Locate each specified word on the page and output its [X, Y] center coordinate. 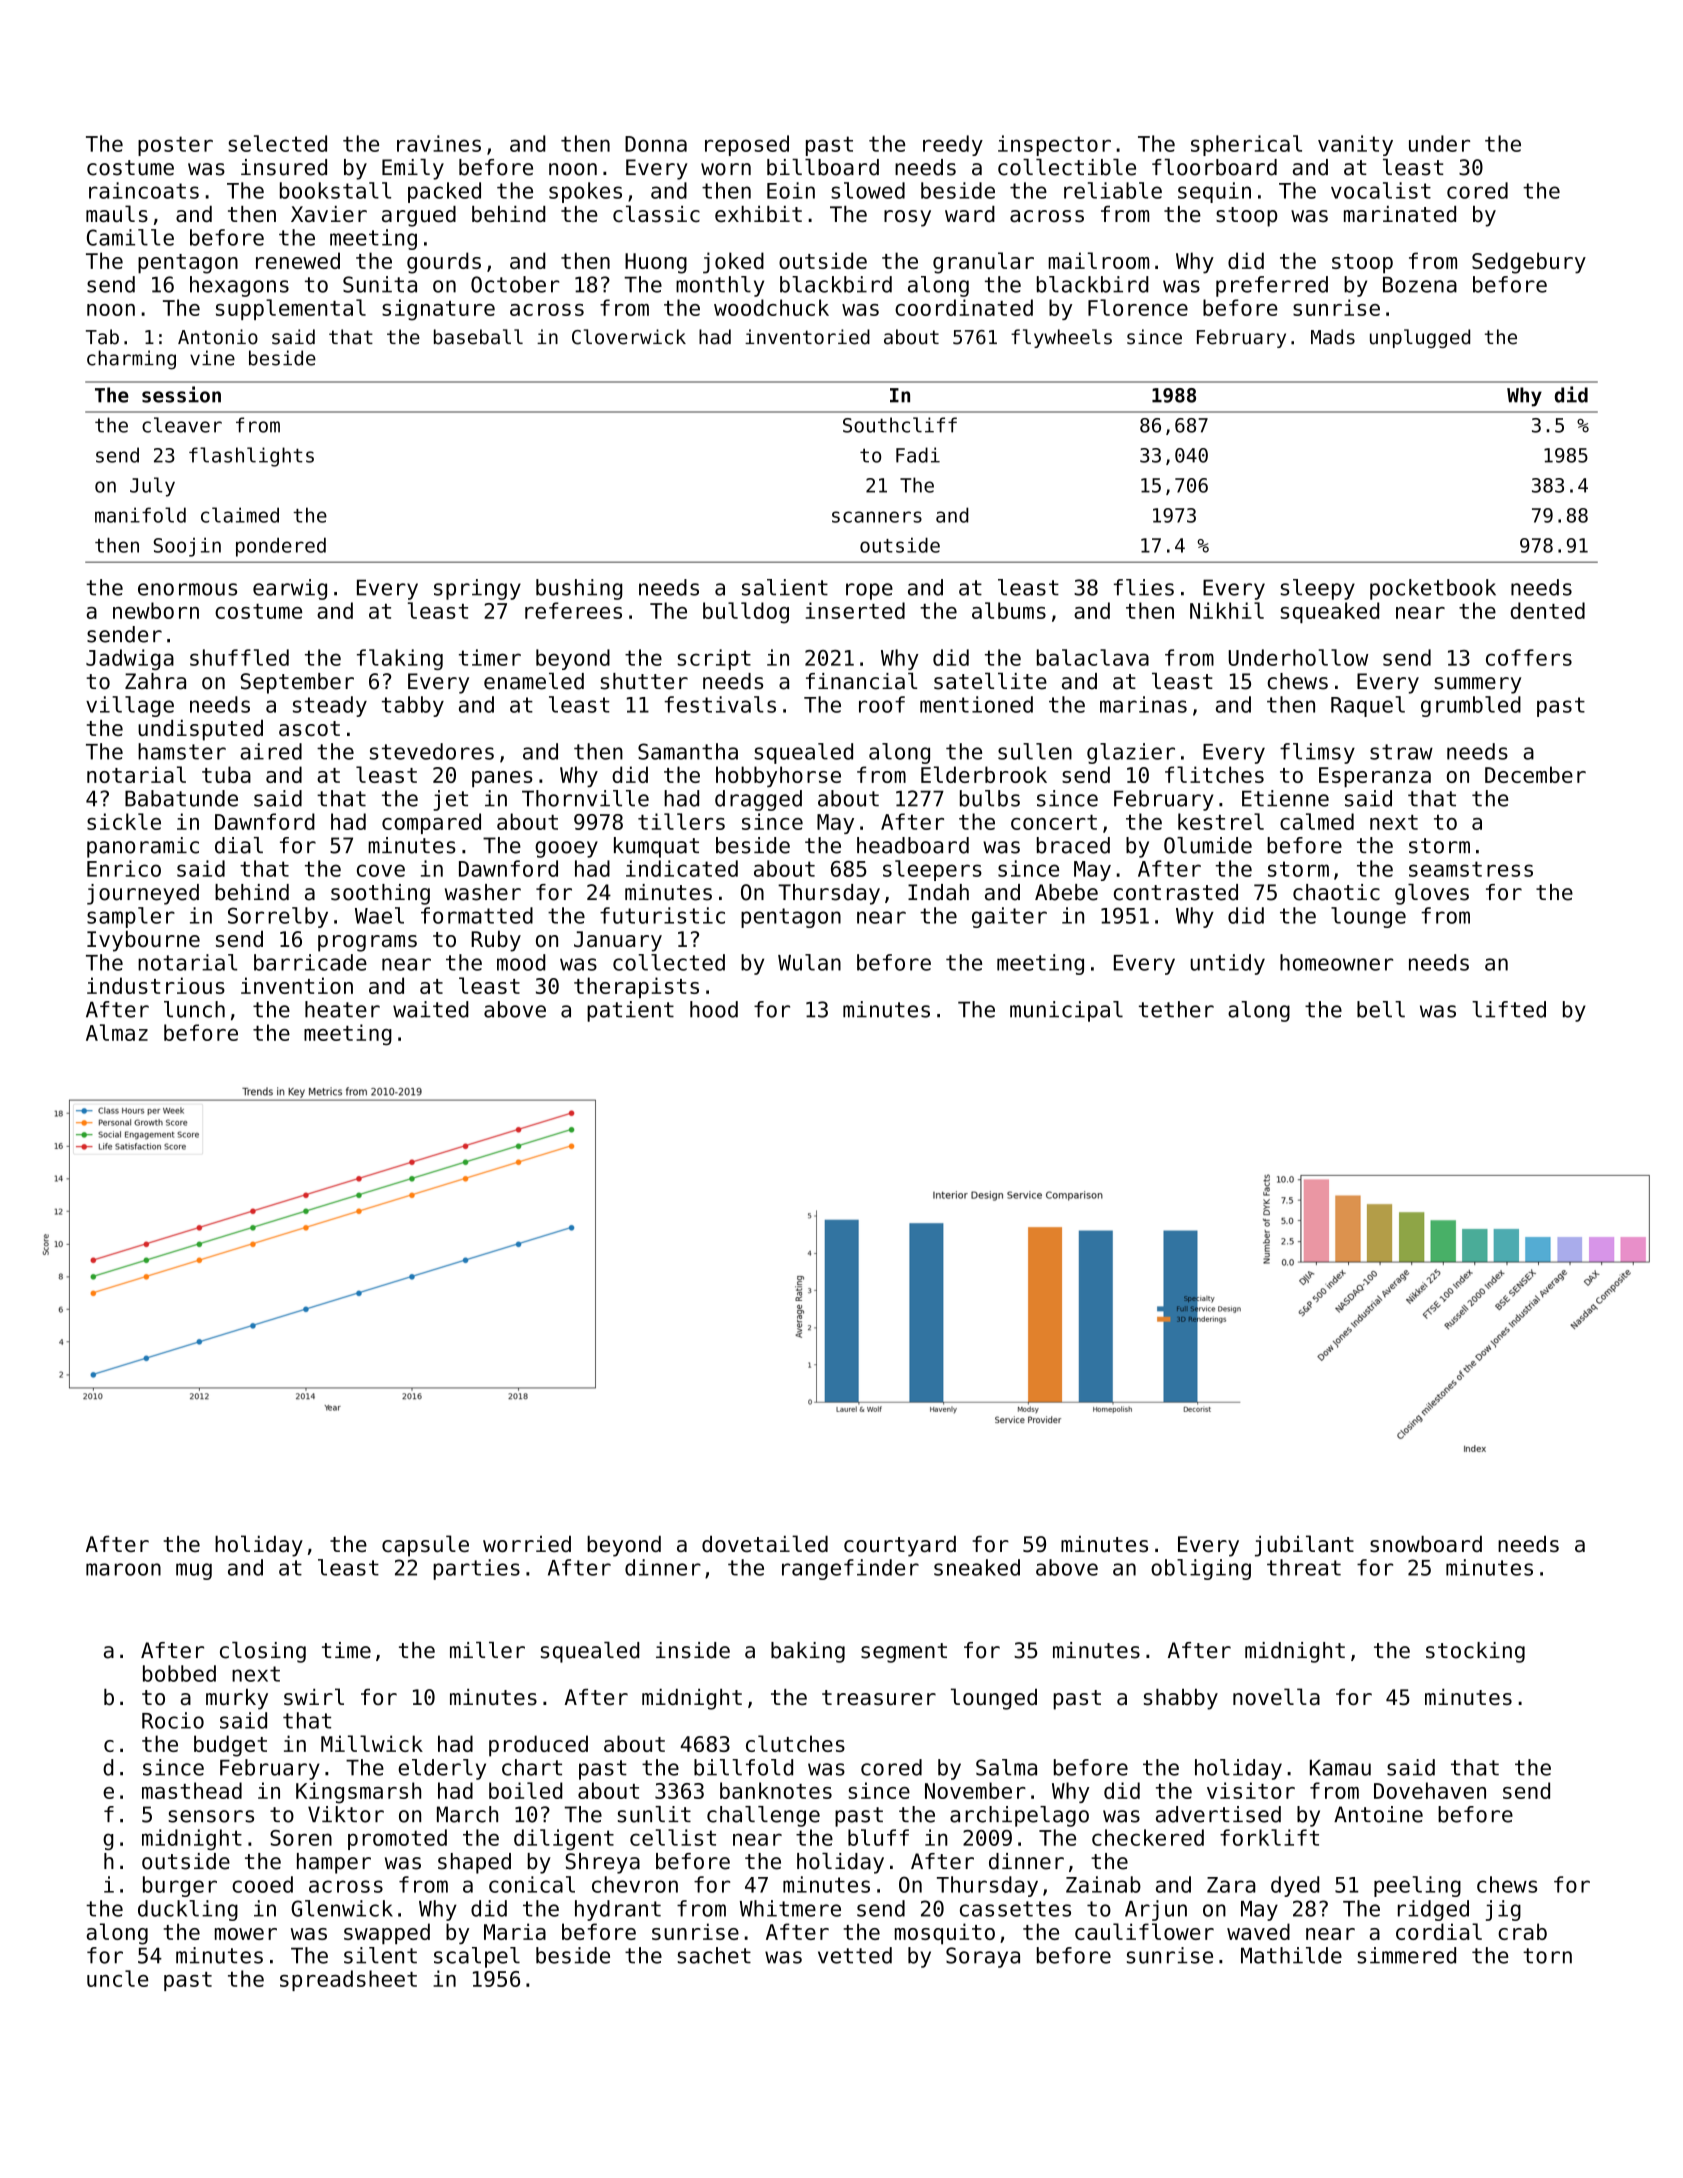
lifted [1509, 1009]
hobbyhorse [778, 777]
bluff [878, 1837]
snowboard [1426, 1544]
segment [904, 1653]
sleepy [1318, 589]
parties [476, 1569]
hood [714, 1009]
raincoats [144, 190]
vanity [1355, 145]
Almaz [117, 1032]
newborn [156, 610]
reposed [747, 145]
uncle [117, 1978]
